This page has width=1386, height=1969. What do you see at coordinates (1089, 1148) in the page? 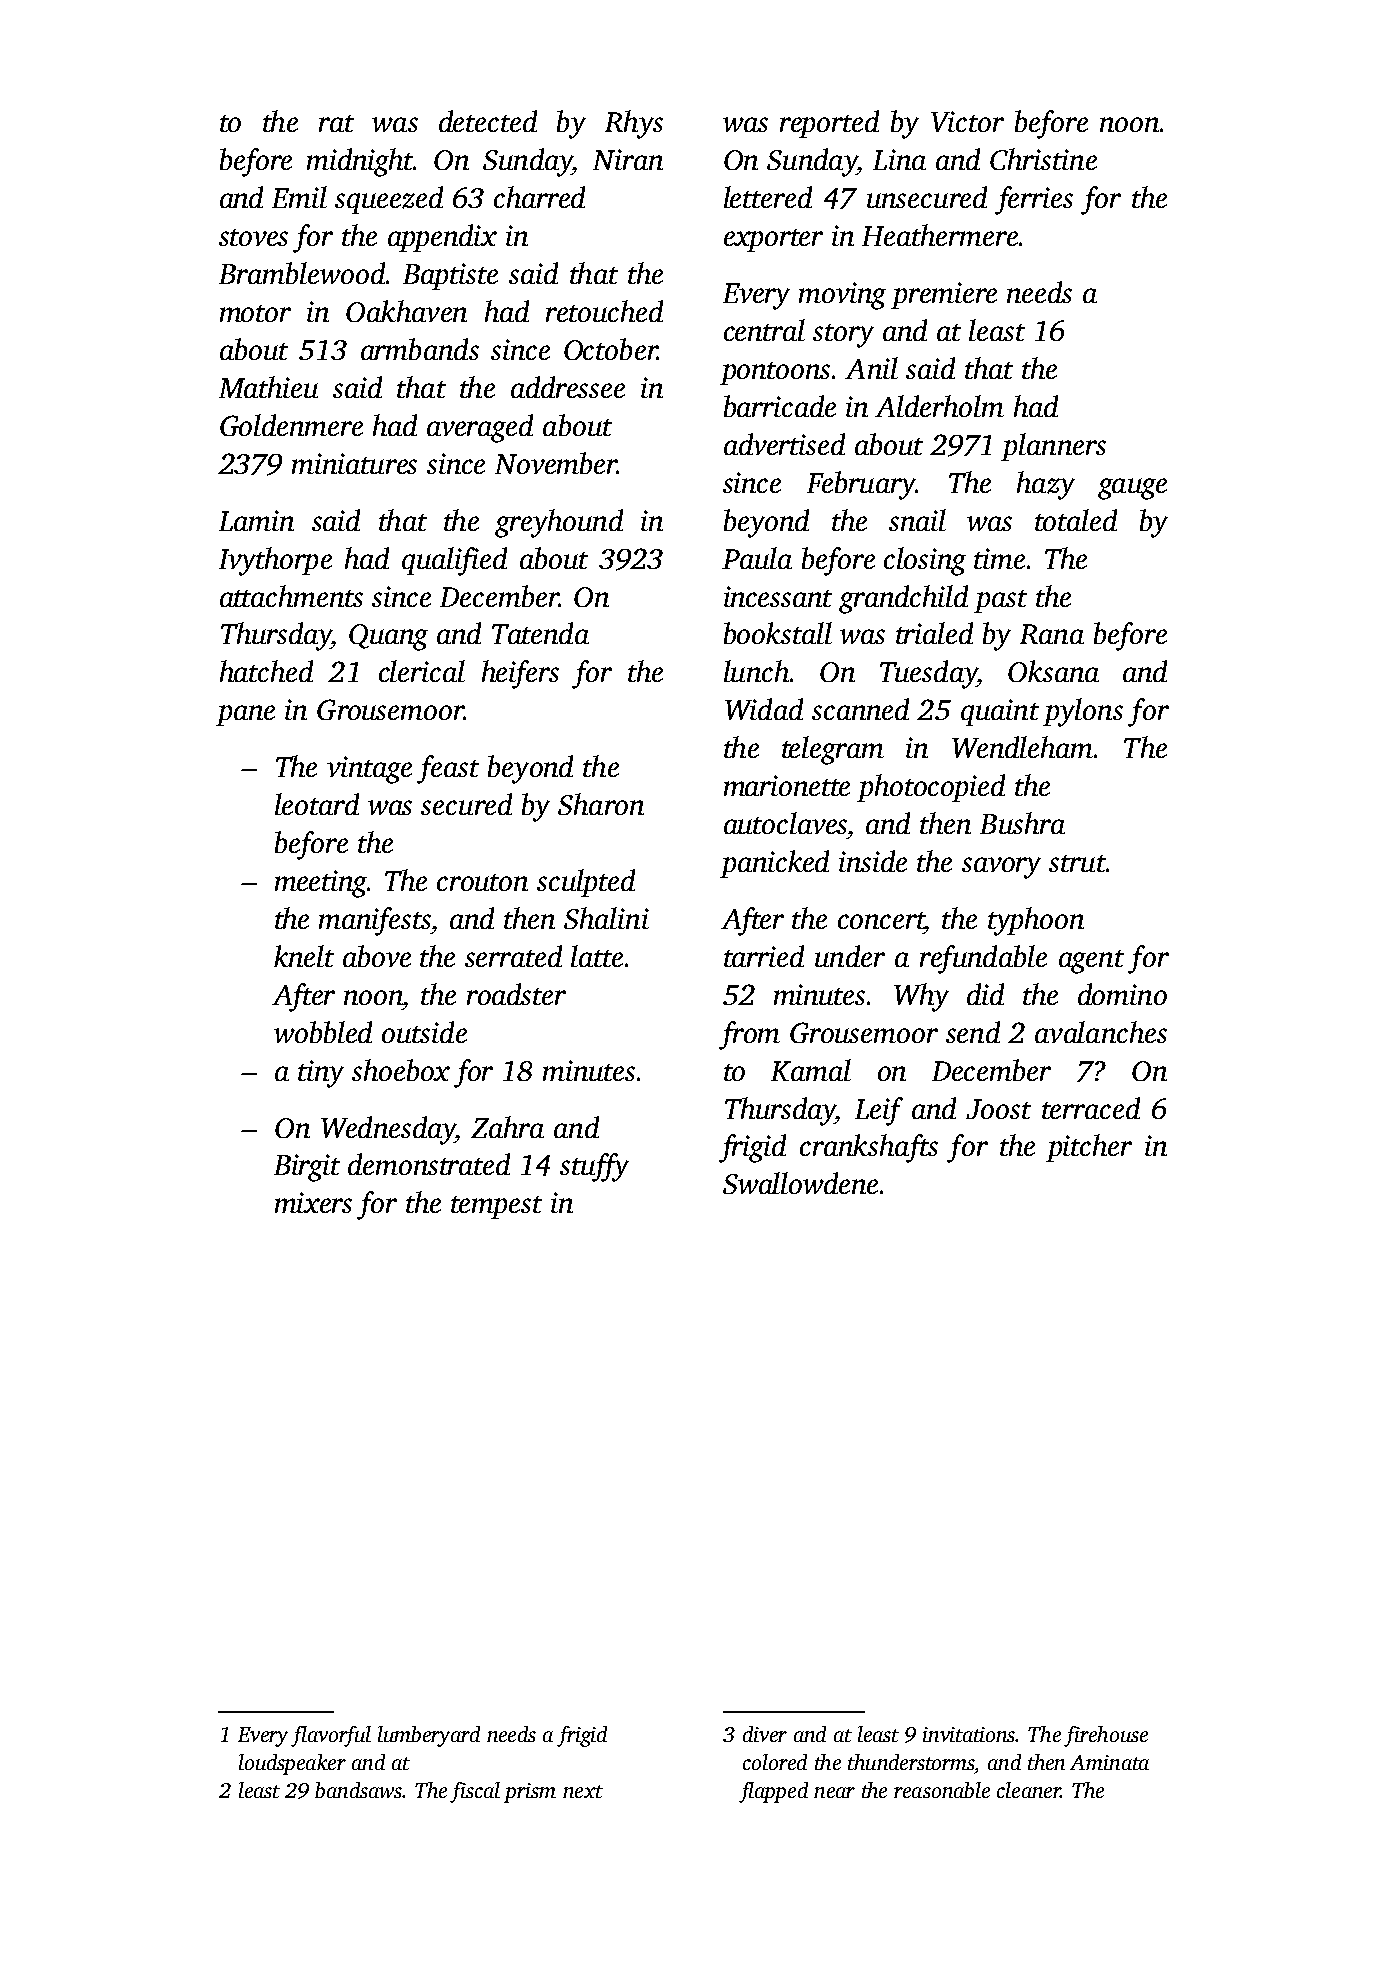
I see `pitcher` at bounding box center [1089, 1148].
